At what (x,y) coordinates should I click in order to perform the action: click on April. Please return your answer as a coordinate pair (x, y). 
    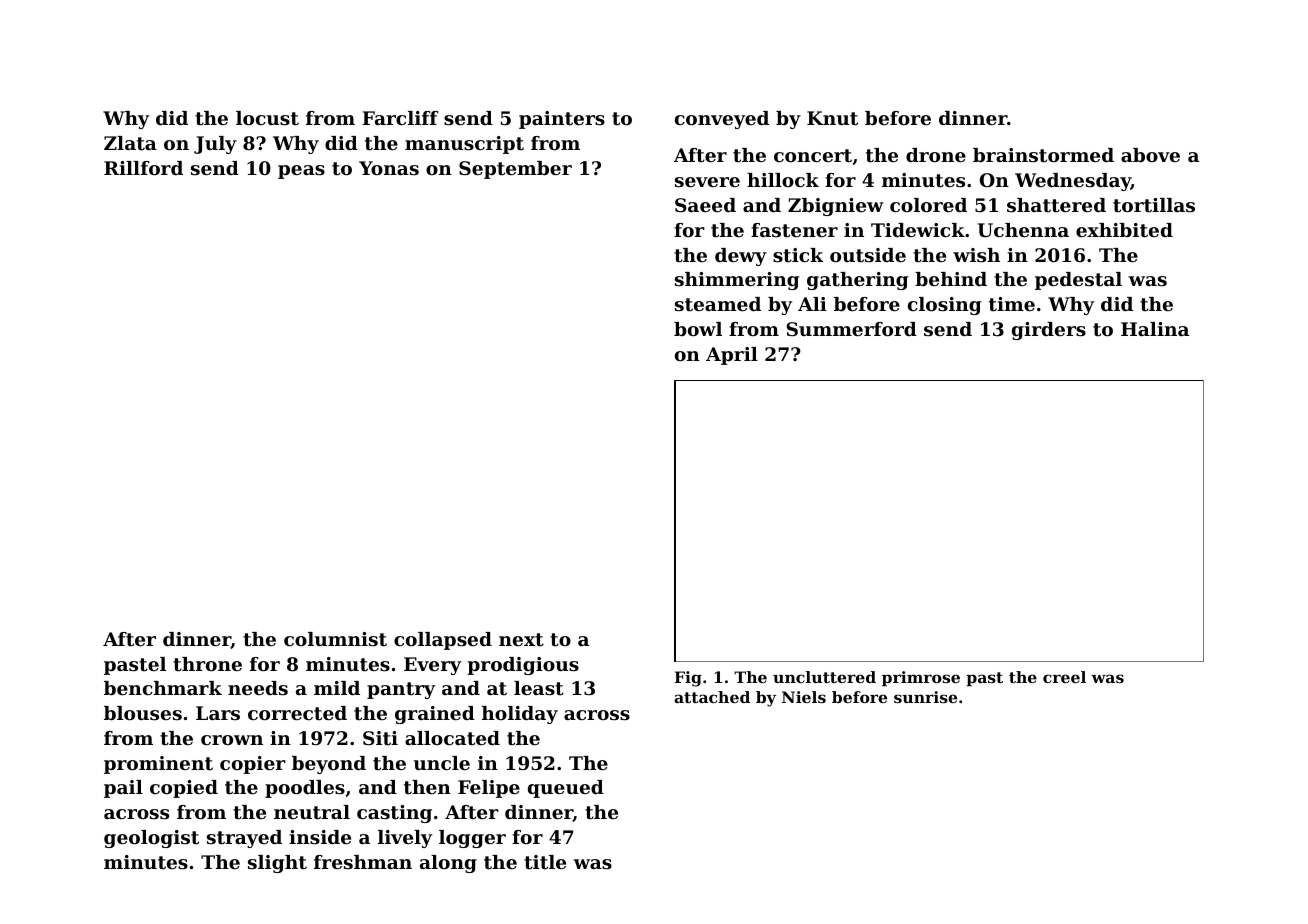
    Looking at the image, I should click on (732, 356).
